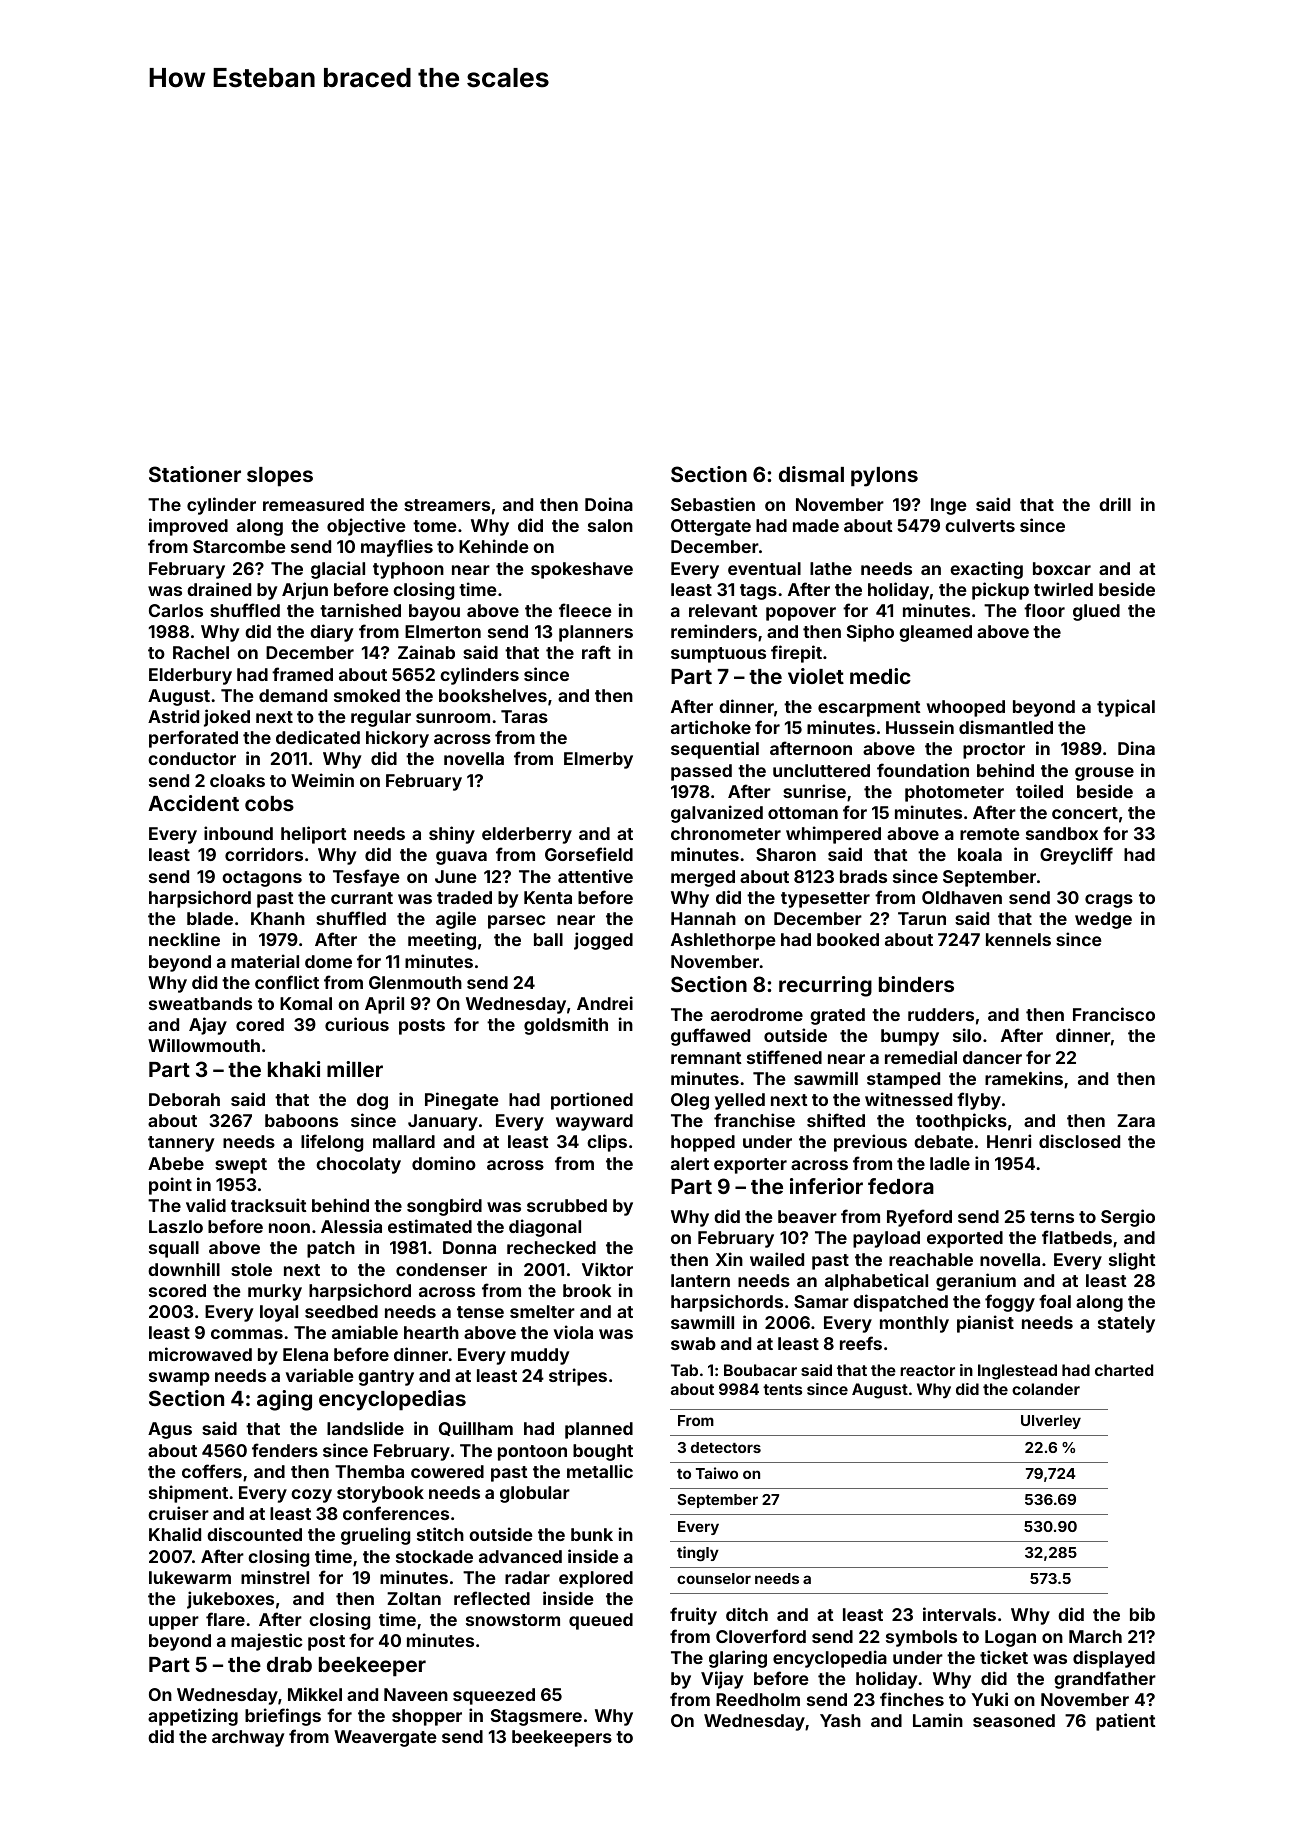  I want to click on improved, so click(188, 527).
